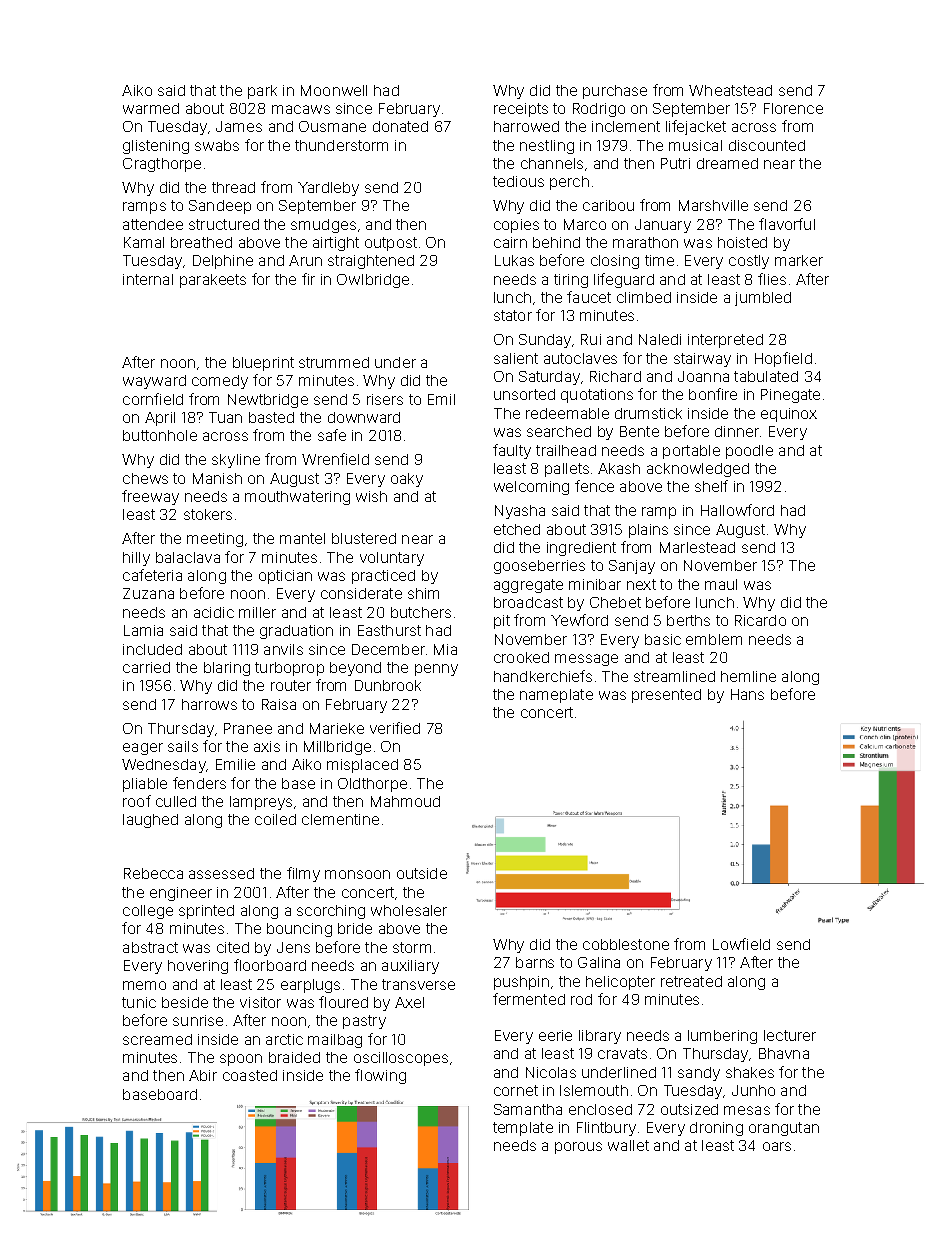 This screenshot has width=952, height=1233. I want to click on Hopfield, so click(783, 359).
